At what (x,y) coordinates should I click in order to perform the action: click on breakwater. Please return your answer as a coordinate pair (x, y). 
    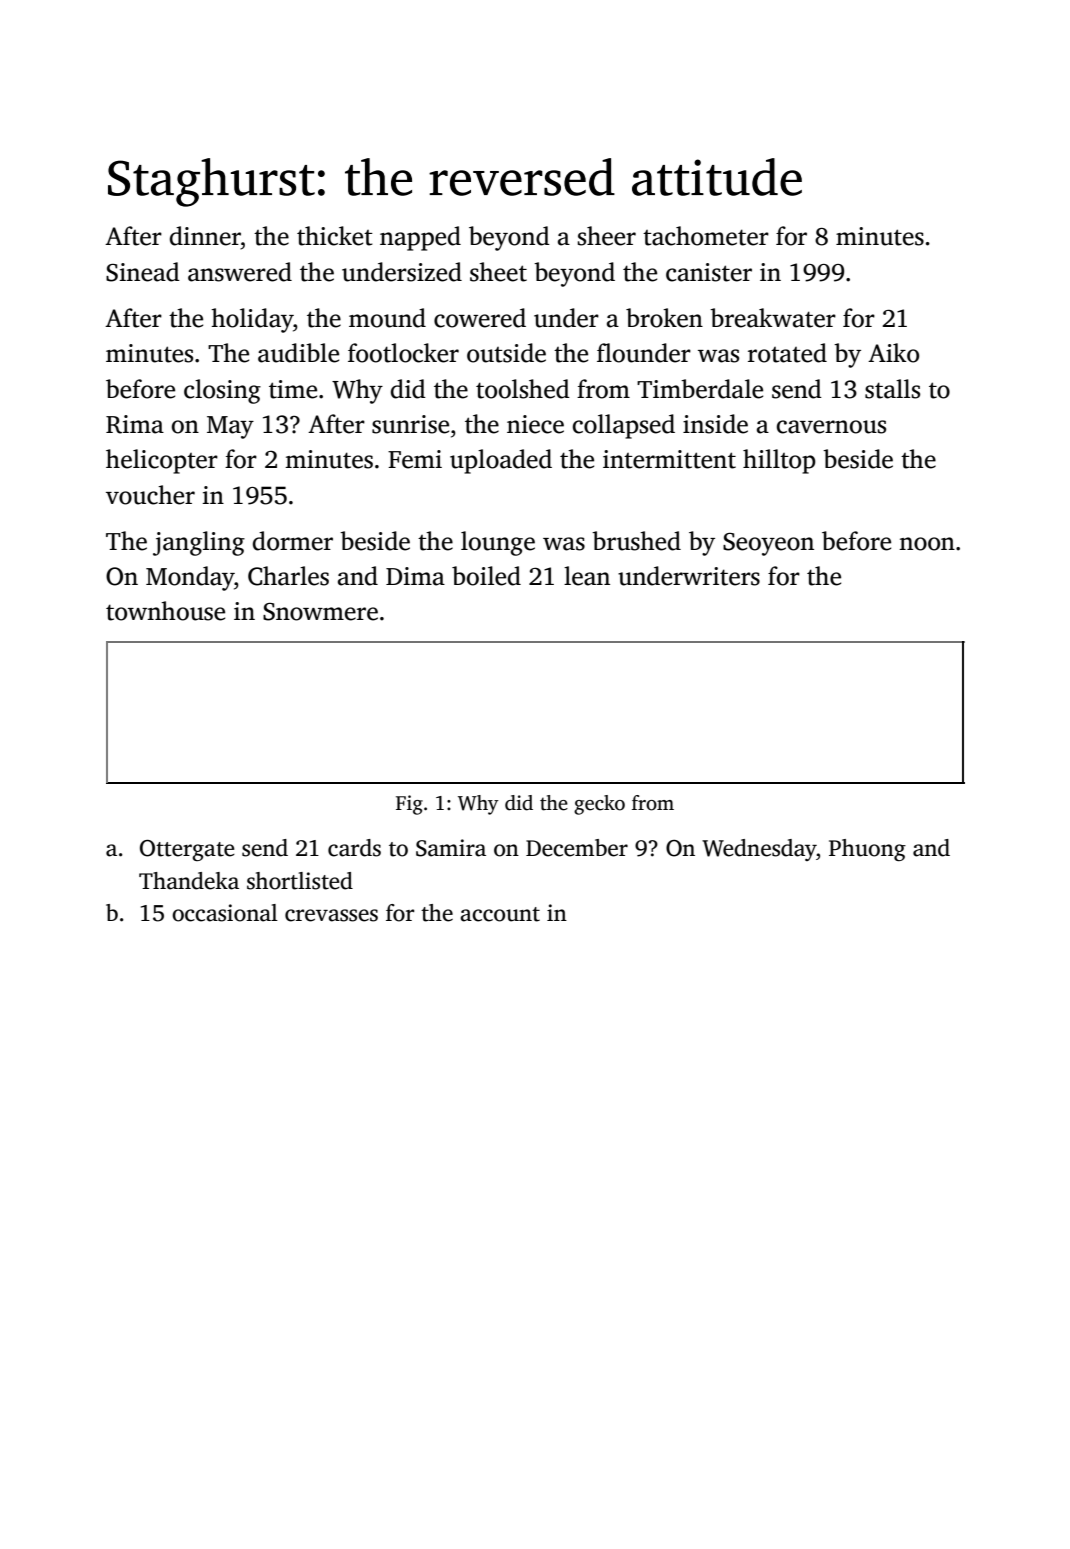
    Looking at the image, I should click on (773, 318).
